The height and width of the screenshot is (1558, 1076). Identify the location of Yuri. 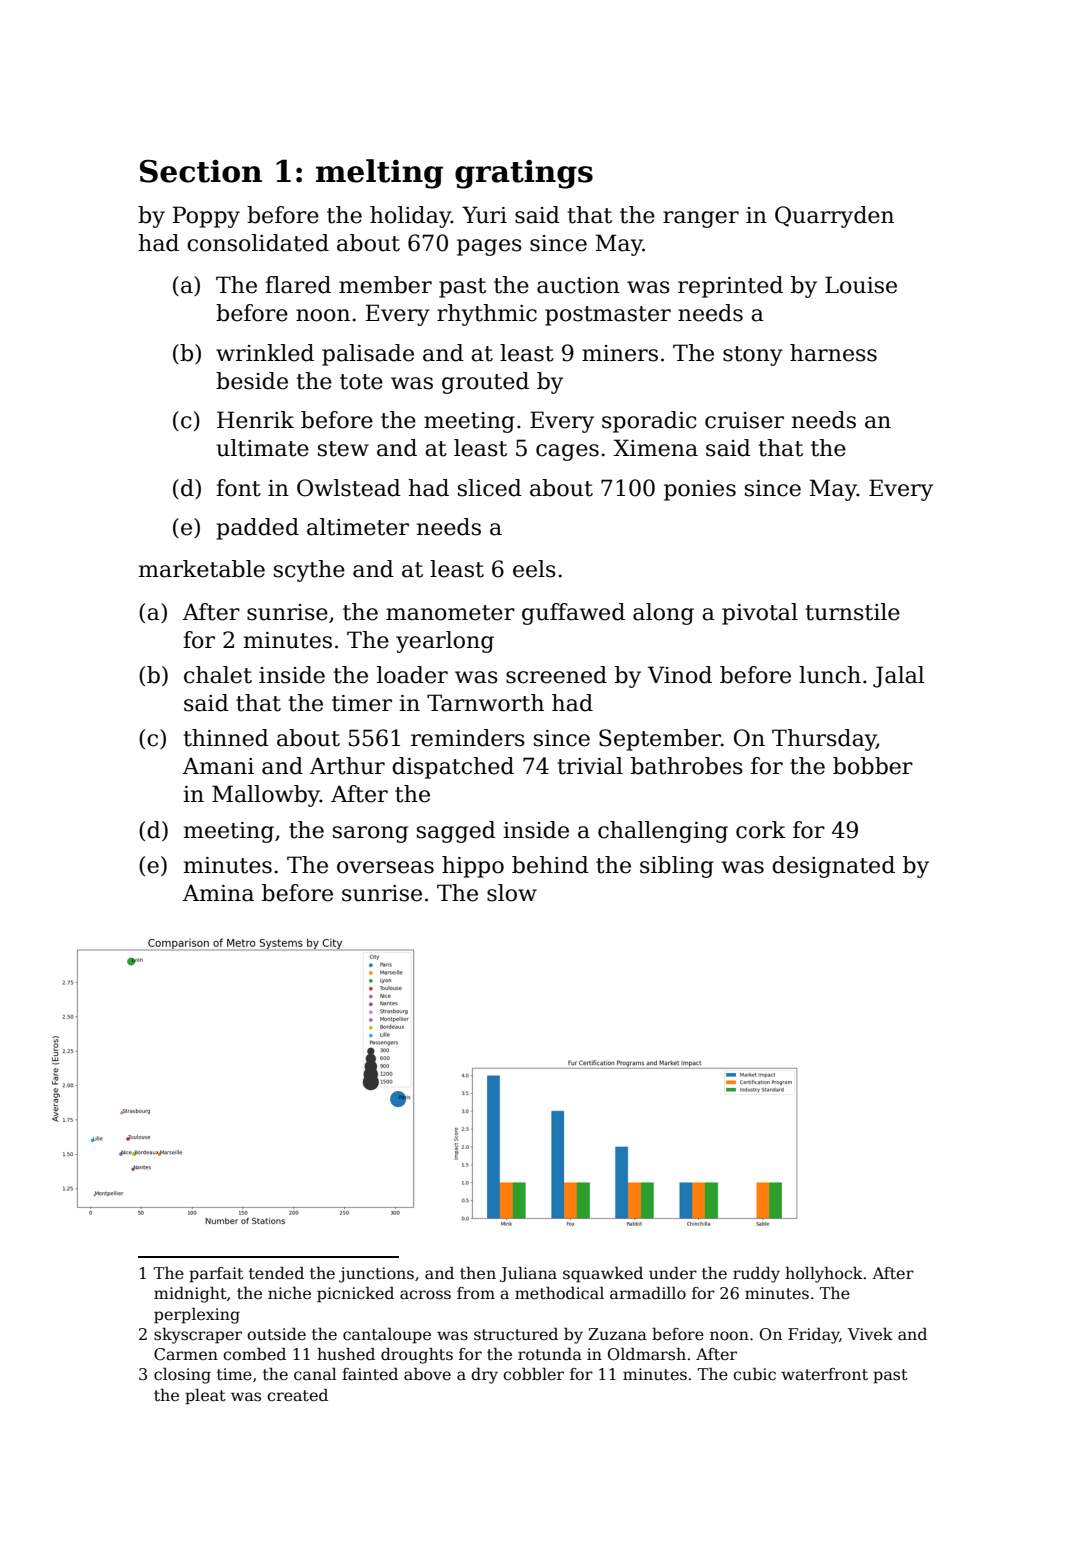
(484, 215).
